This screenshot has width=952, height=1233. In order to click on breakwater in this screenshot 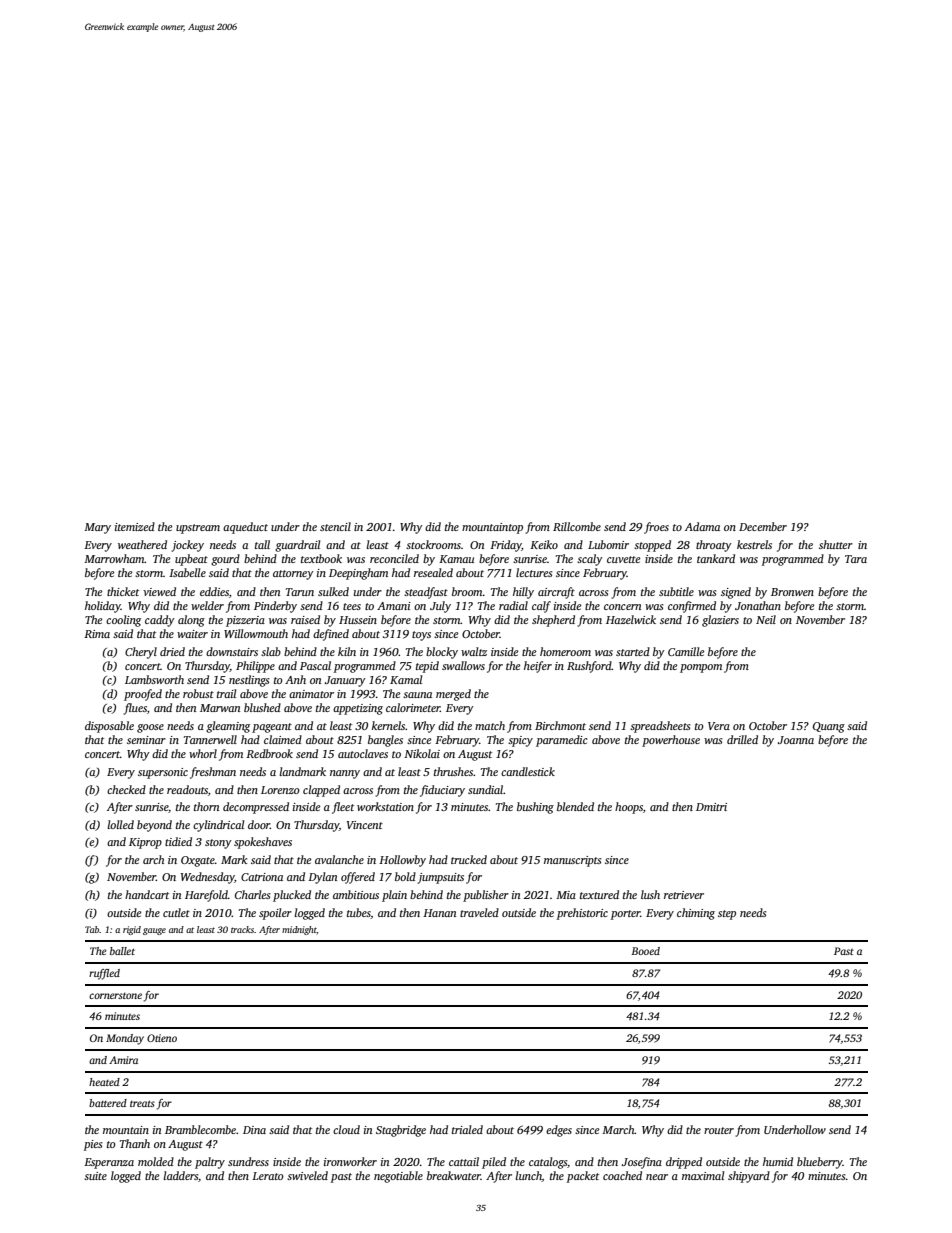, I will do `click(454, 1175)`.
